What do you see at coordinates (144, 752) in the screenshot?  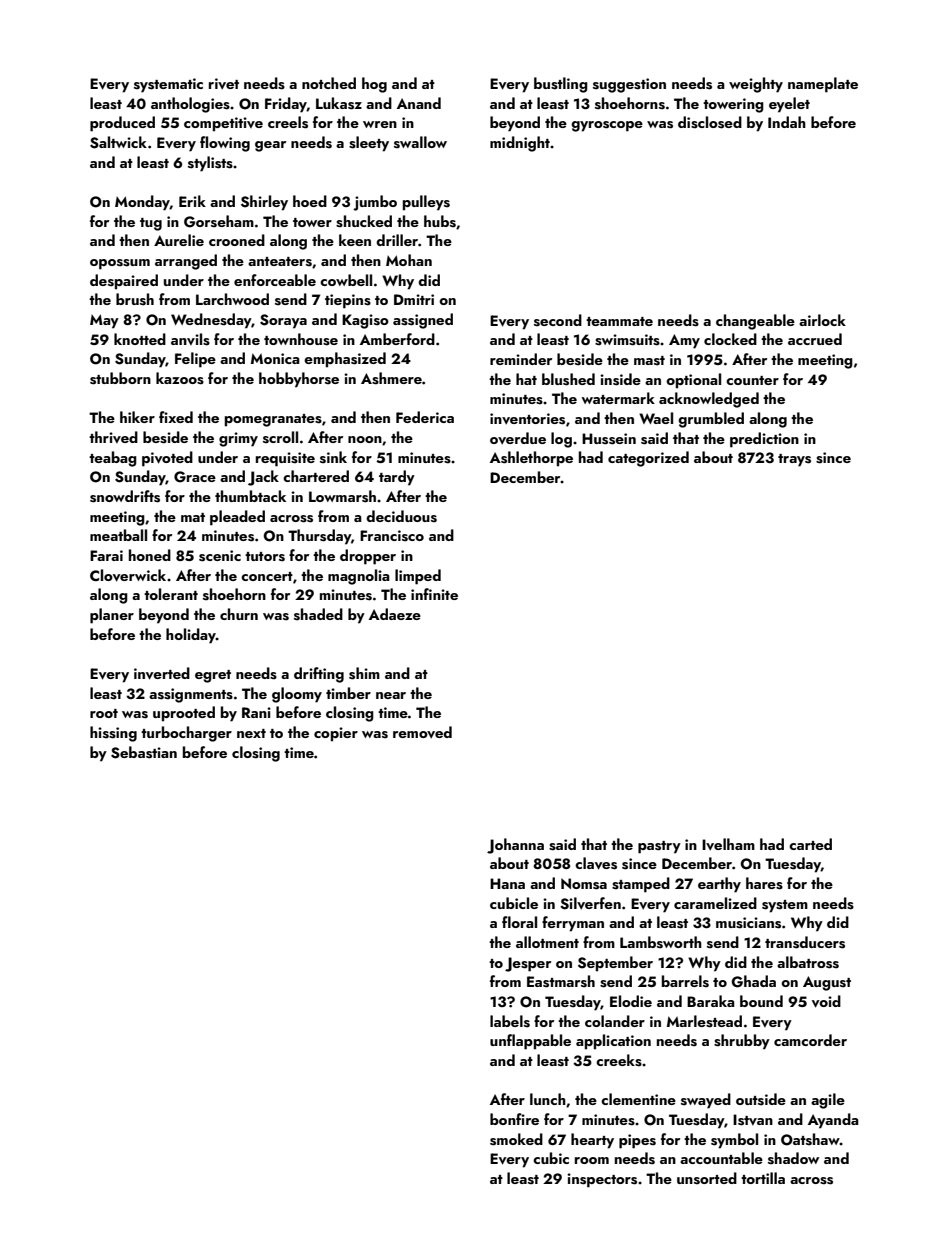 I see `Sebastian` at bounding box center [144, 752].
